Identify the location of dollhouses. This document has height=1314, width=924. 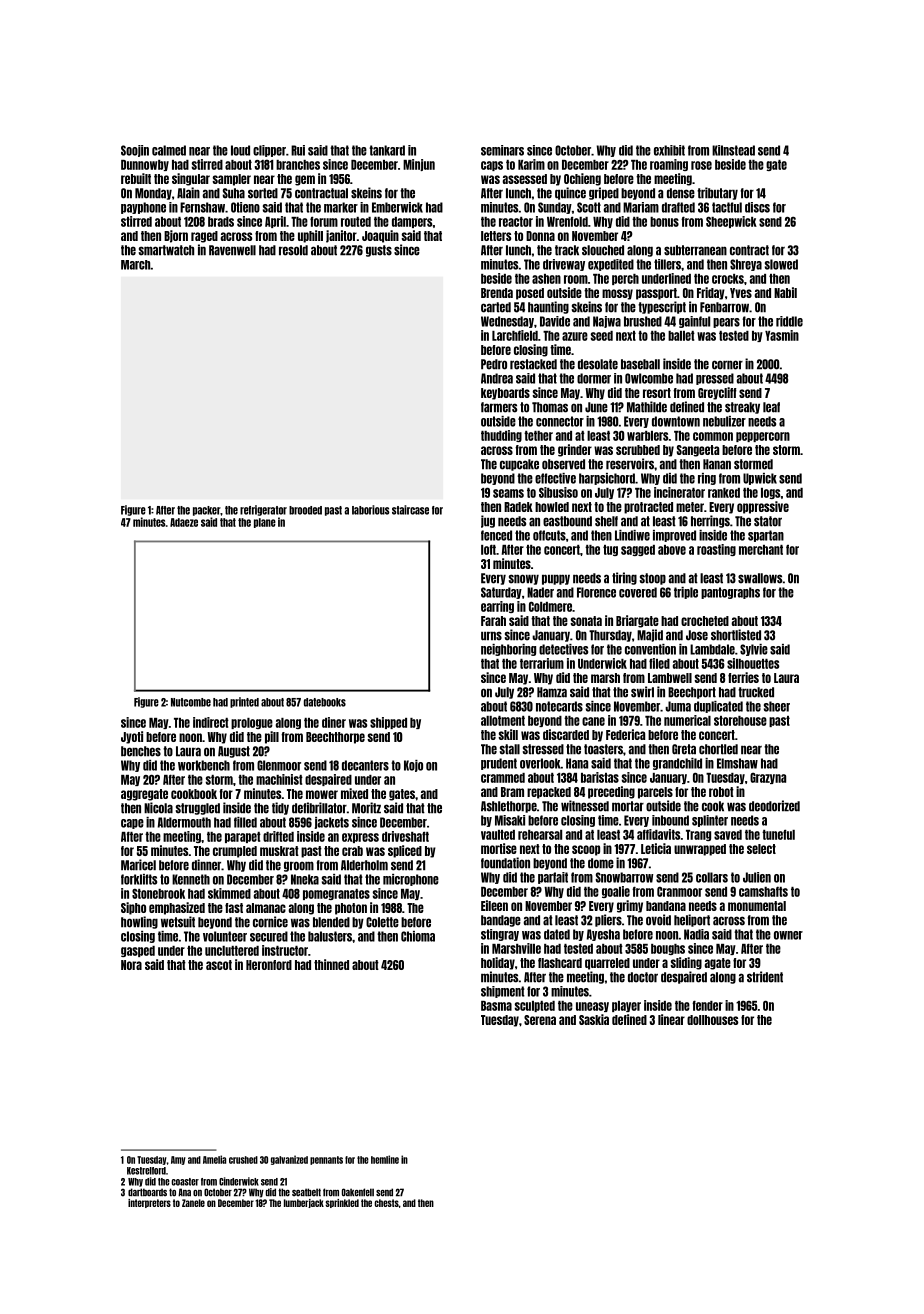
(712, 1020).
